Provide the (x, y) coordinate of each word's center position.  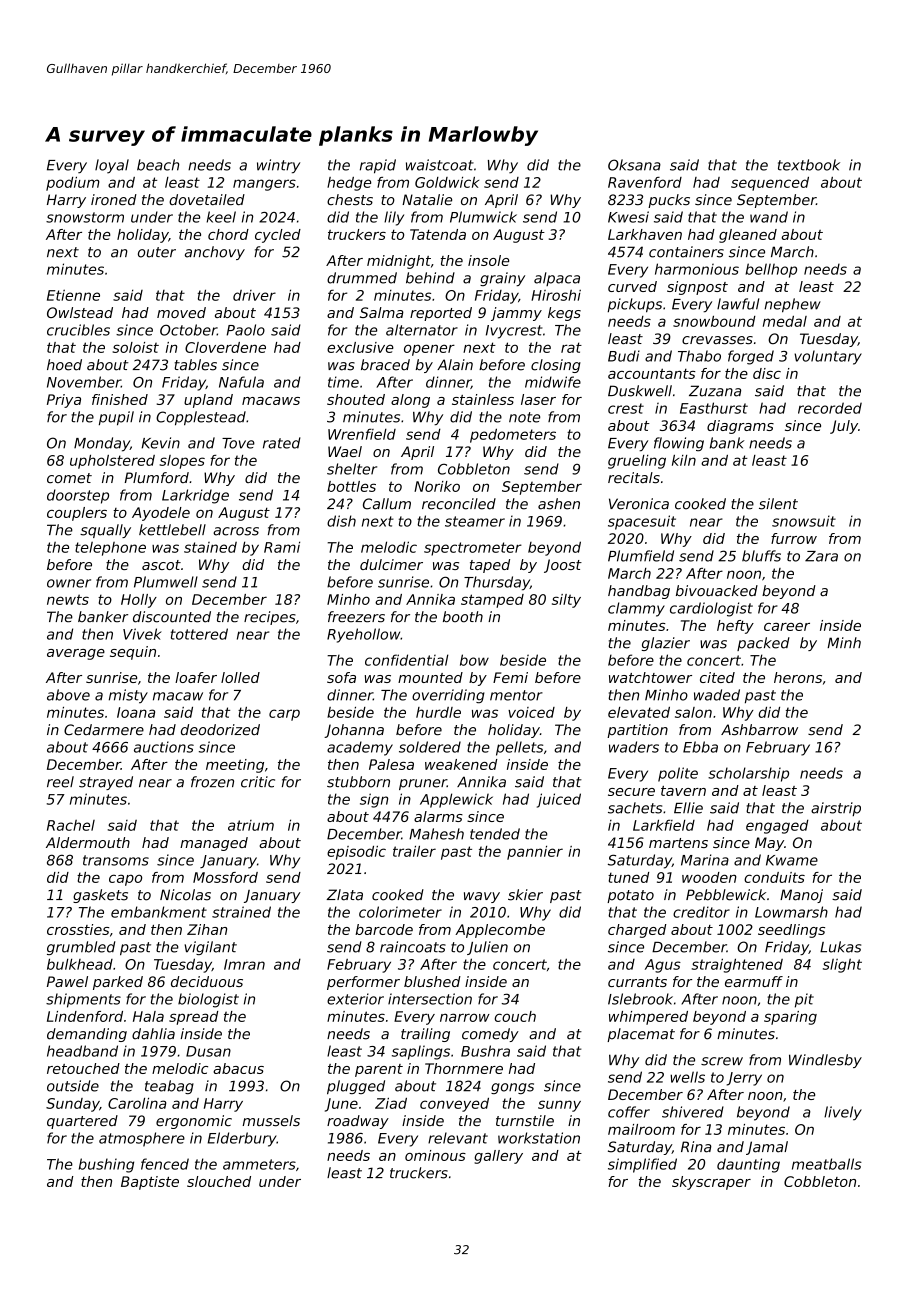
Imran (244, 964)
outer (157, 252)
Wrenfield (362, 434)
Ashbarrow (759, 729)
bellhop (771, 270)
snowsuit (804, 521)
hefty (735, 627)
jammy (516, 314)
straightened (737, 965)
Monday (102, 444)
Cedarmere (104, 729)
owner (69, 583)
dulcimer (391, 564)
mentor (516, 695)
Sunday (72, 1105)
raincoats (413, 947)
